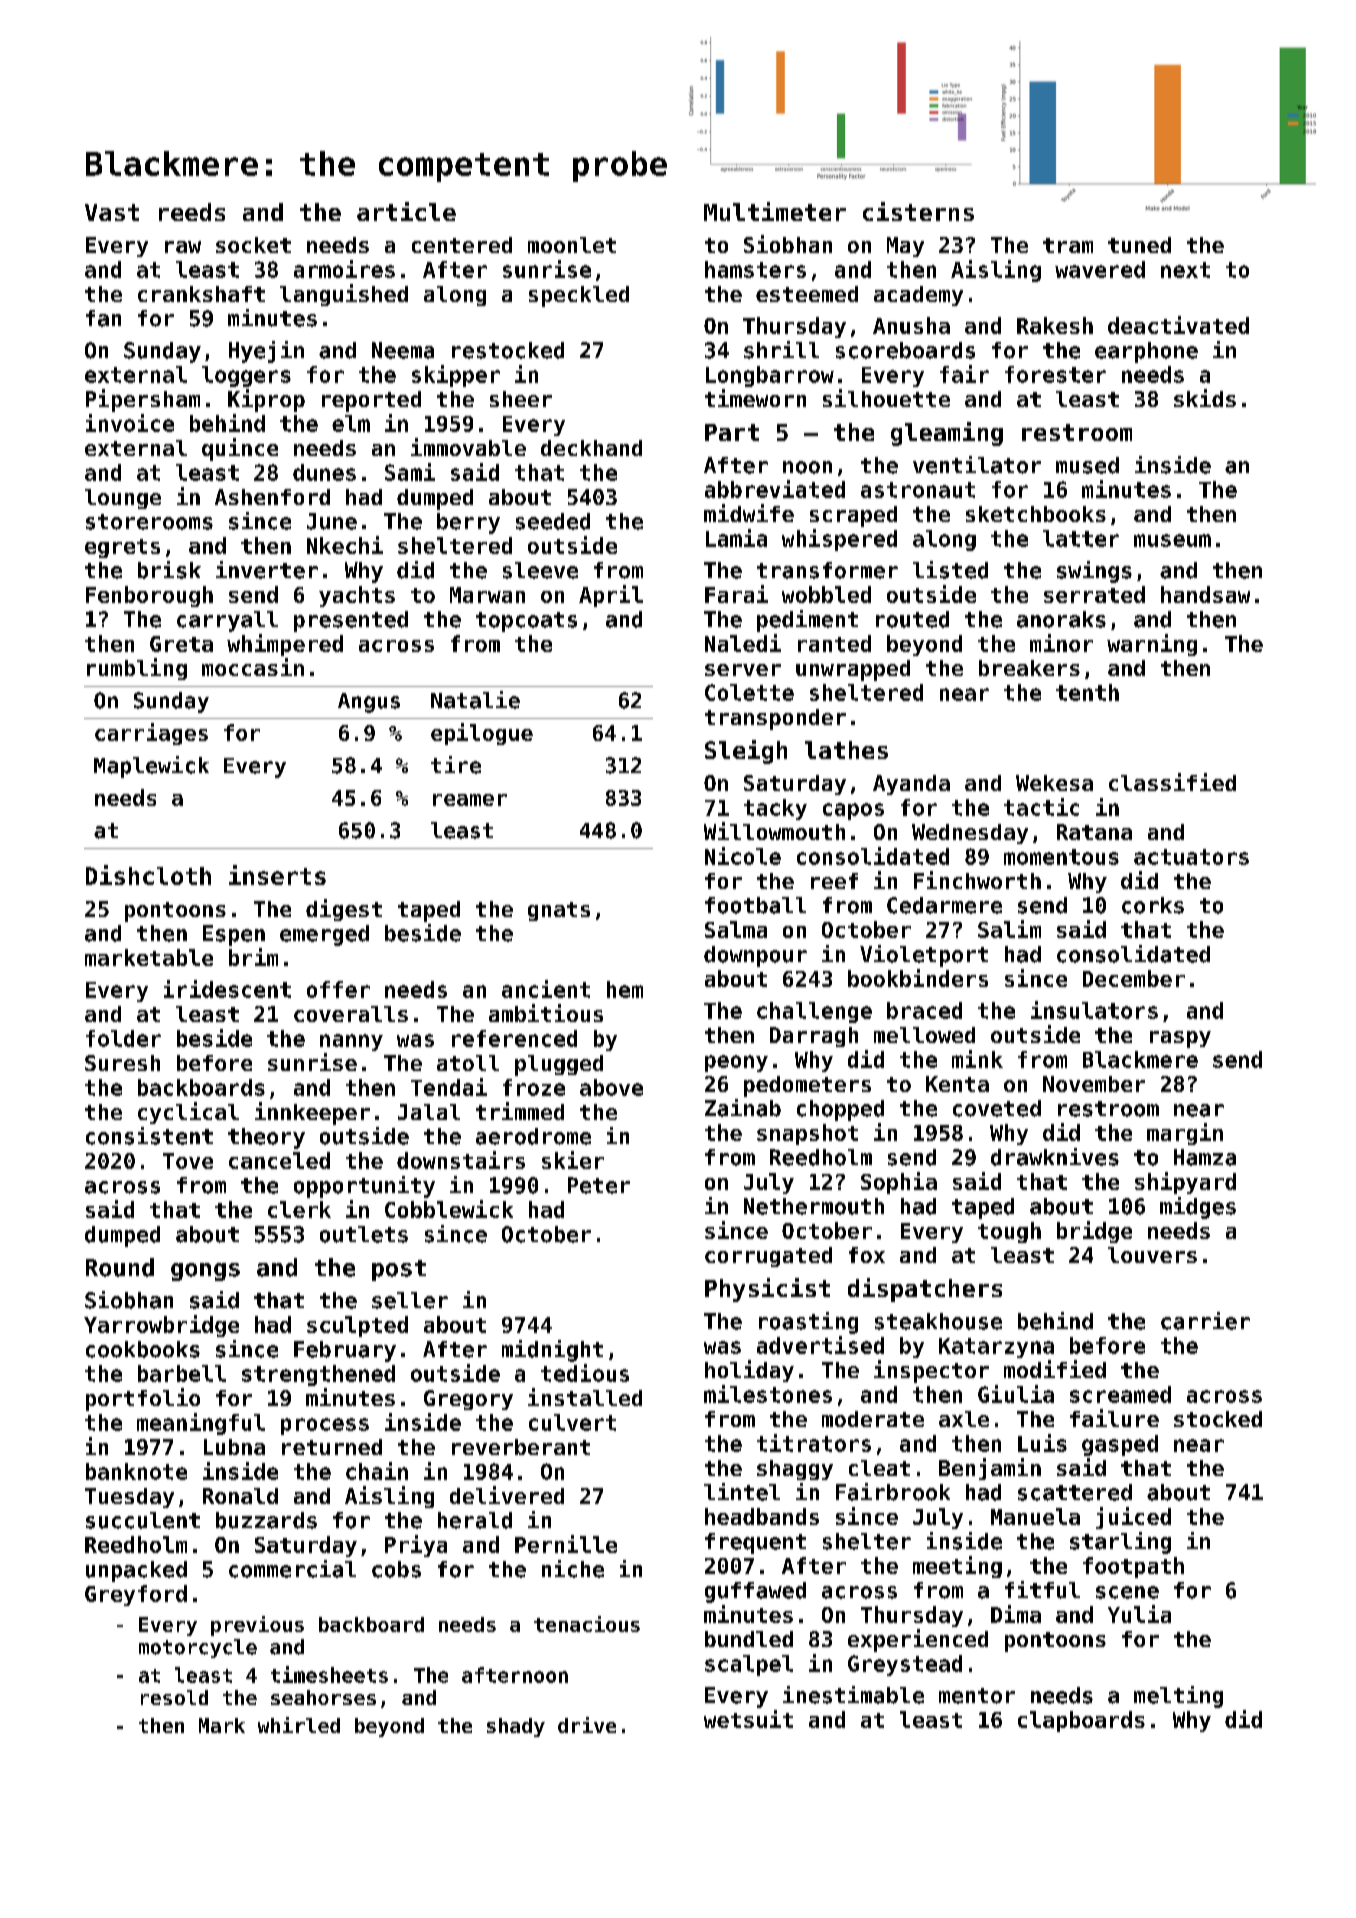 The height and width of the image is (1918, 1356). Describe the element at coordinates (266, 400) in the image. I see `Kiprop` at that location.
